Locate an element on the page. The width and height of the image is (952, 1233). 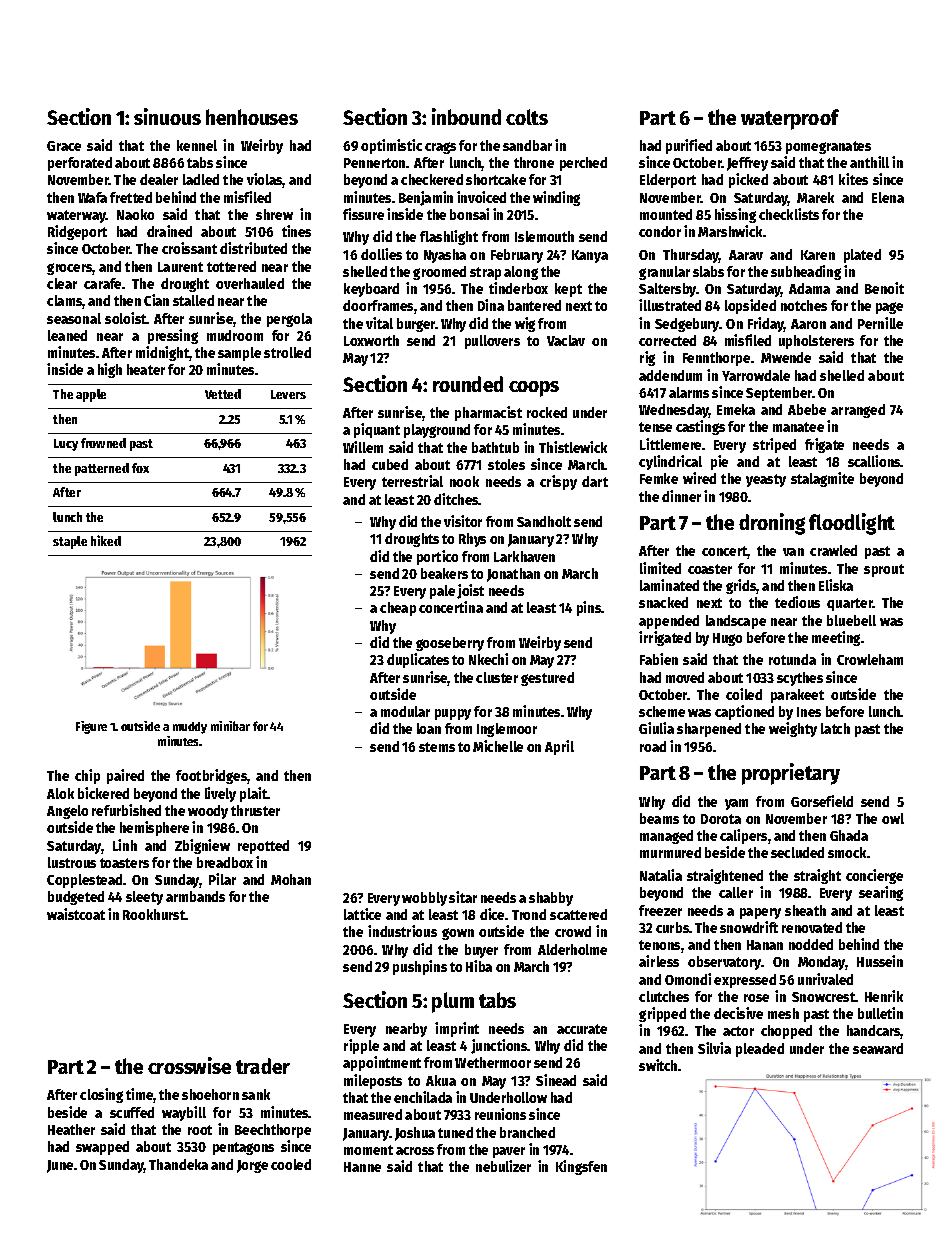
paired is located at coordinates (125, 776).
